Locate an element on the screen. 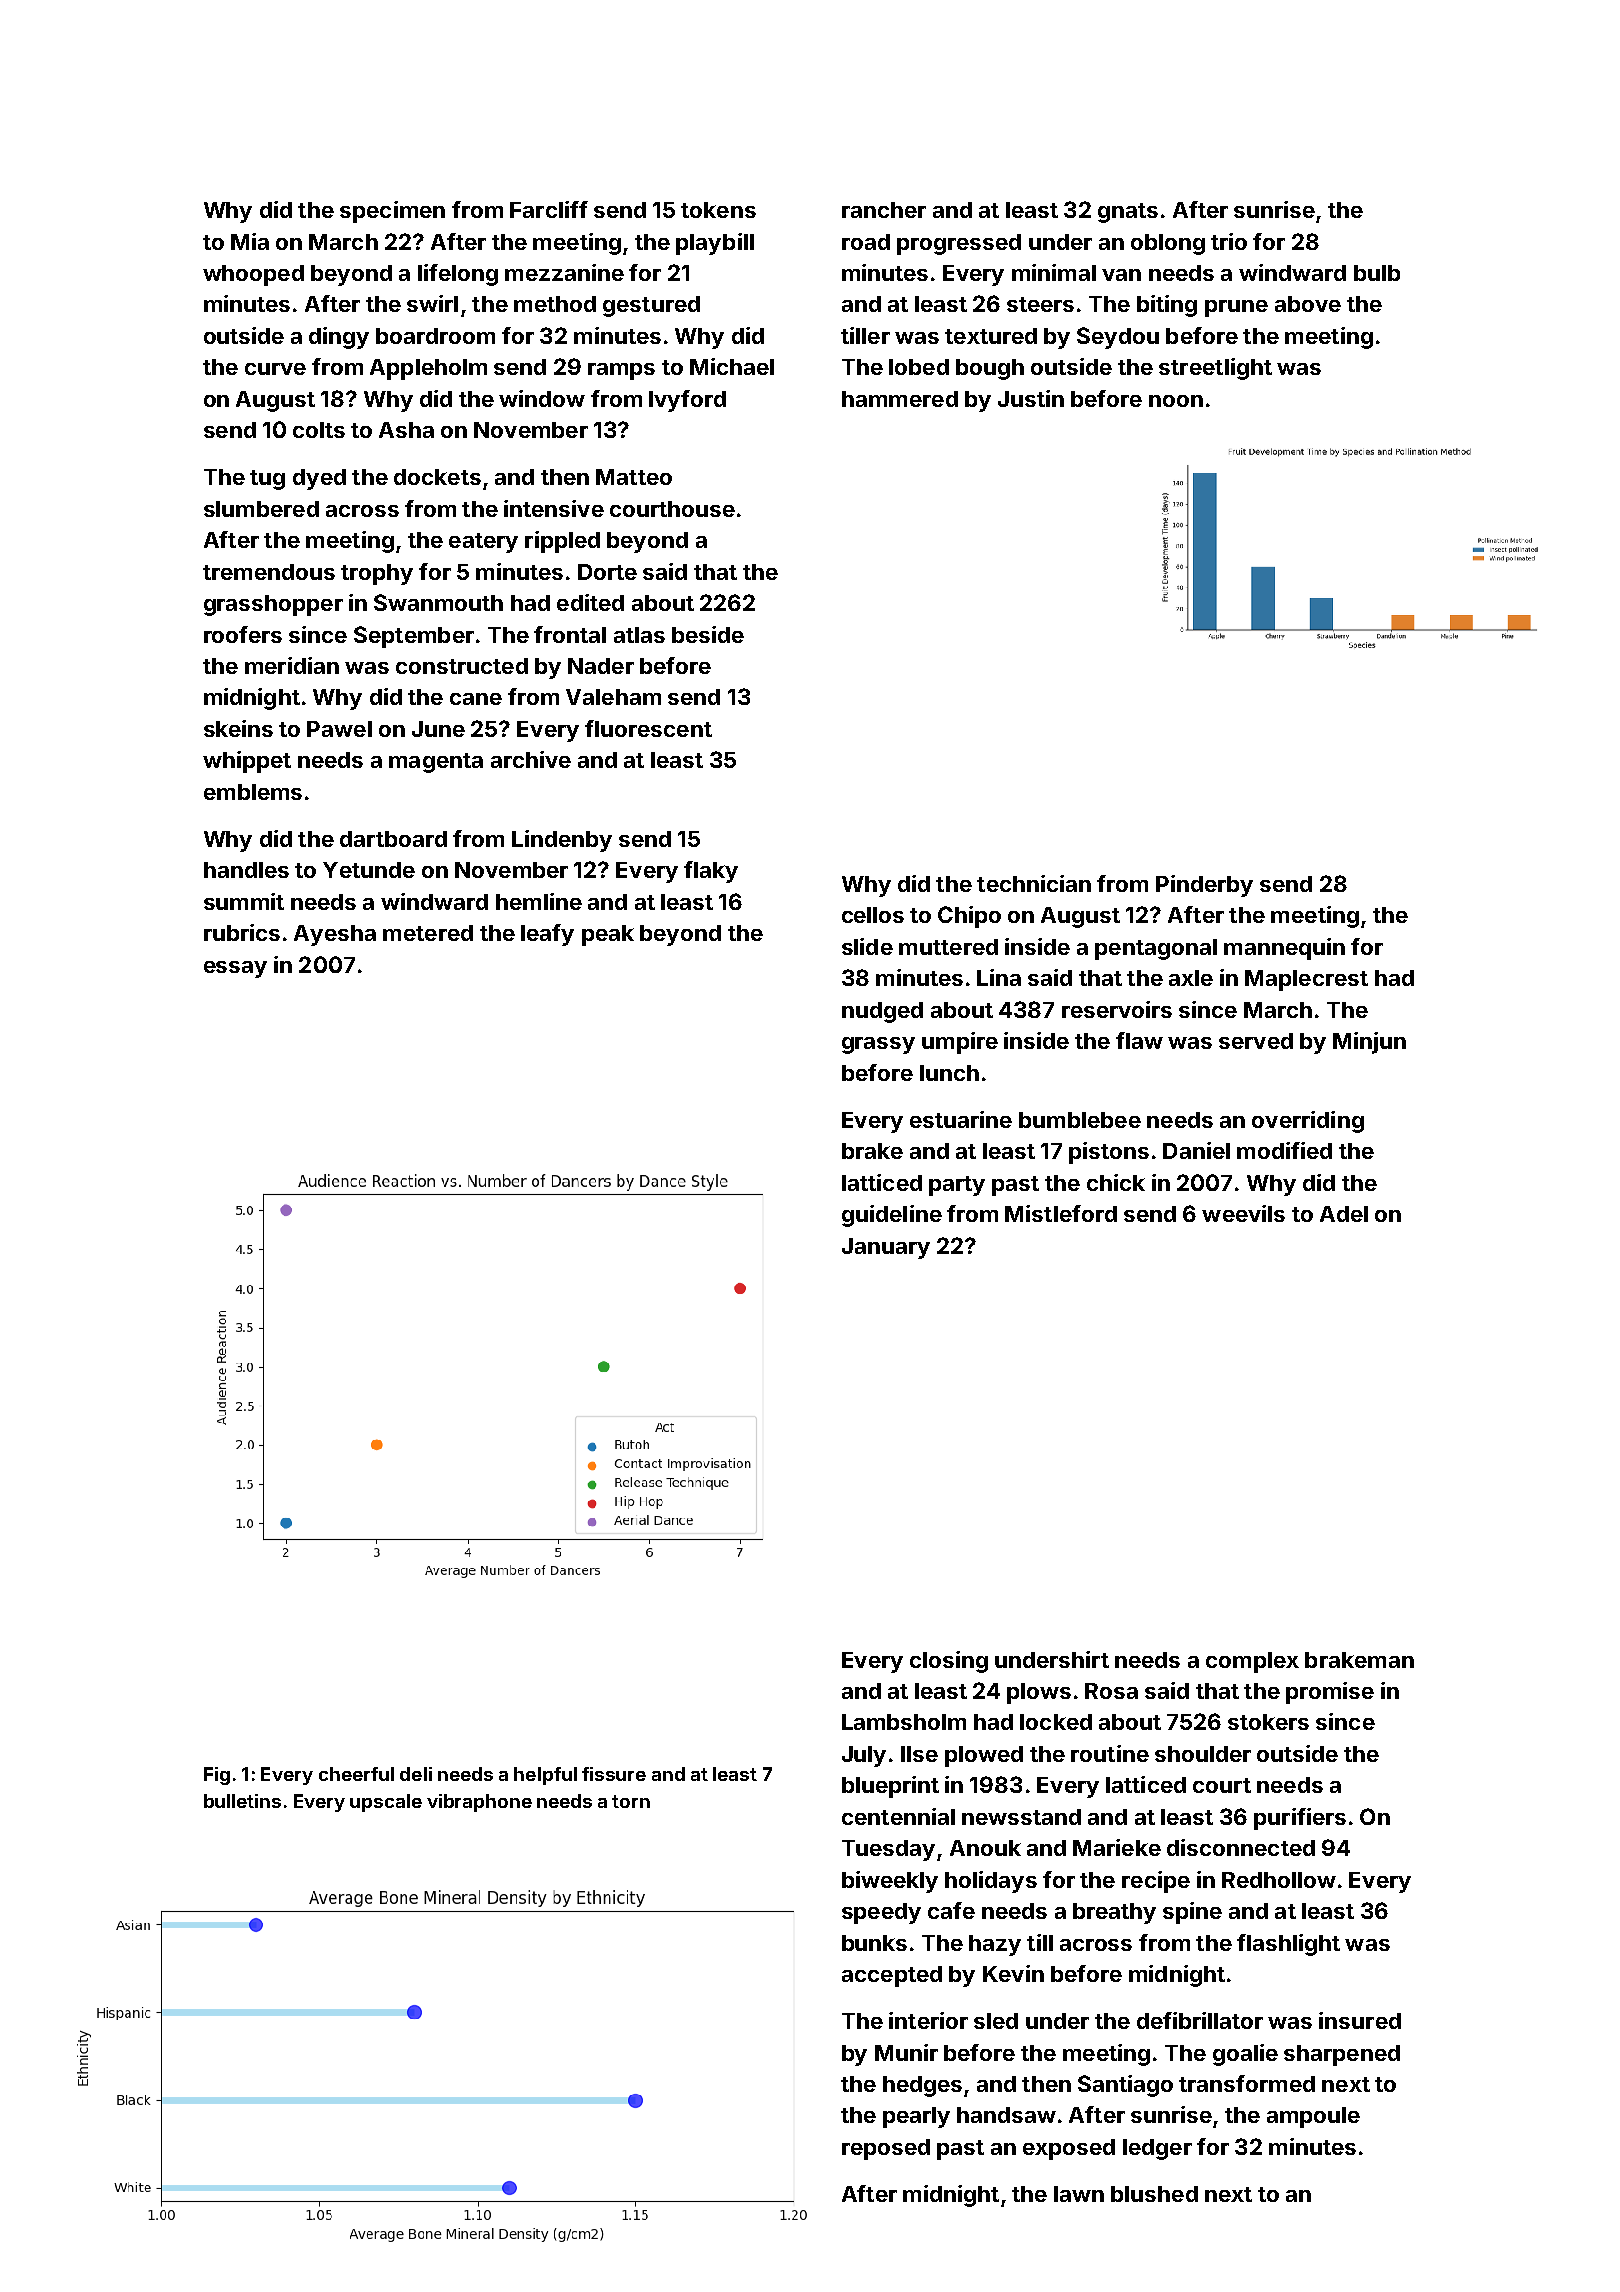 The height and width of the screenshot is (2292, 1620). helpful is located at coordinates (545, 1776).
